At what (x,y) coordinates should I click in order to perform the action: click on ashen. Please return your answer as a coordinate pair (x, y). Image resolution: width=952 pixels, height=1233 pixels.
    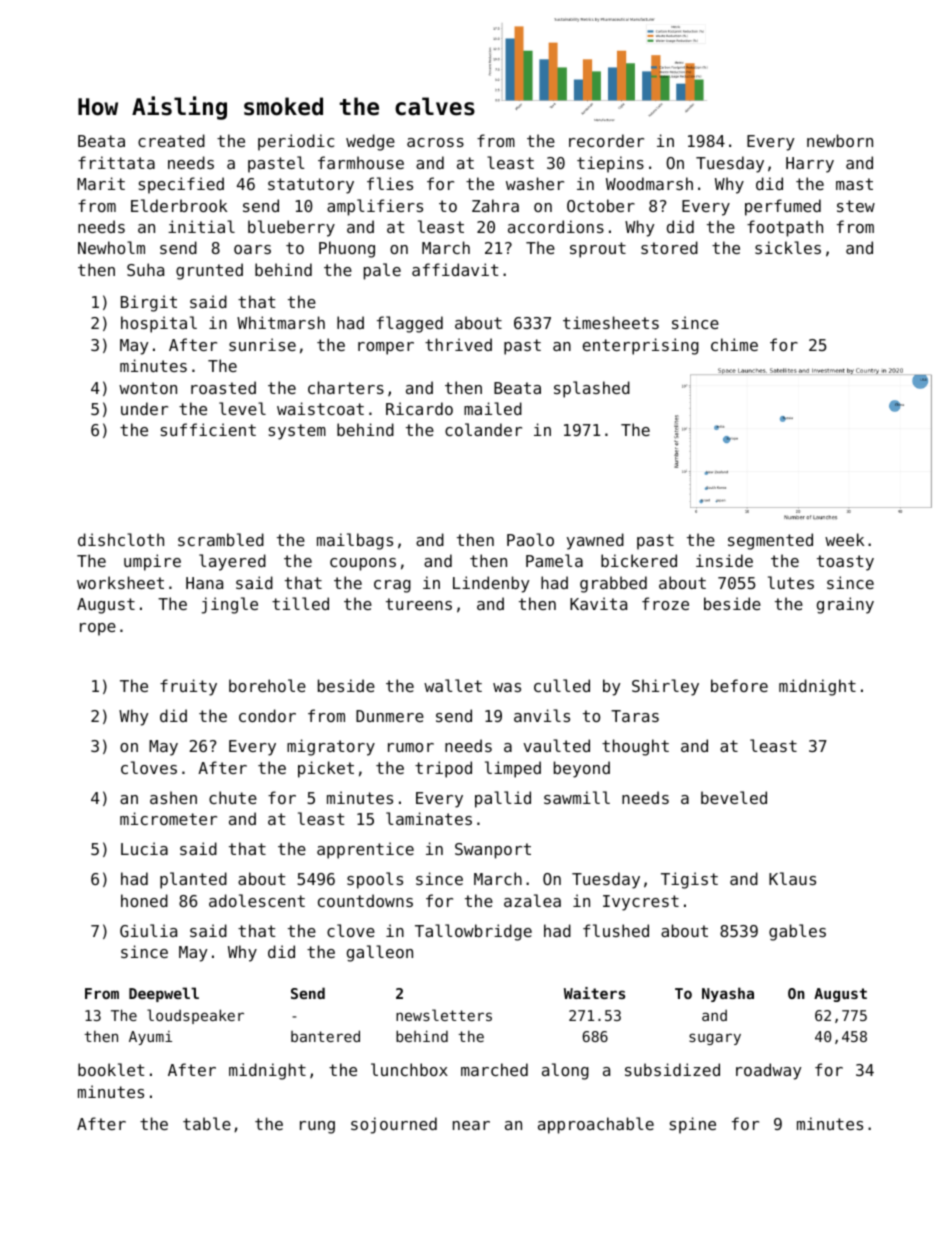
    Looking at the image, I should click on (173, 797).
